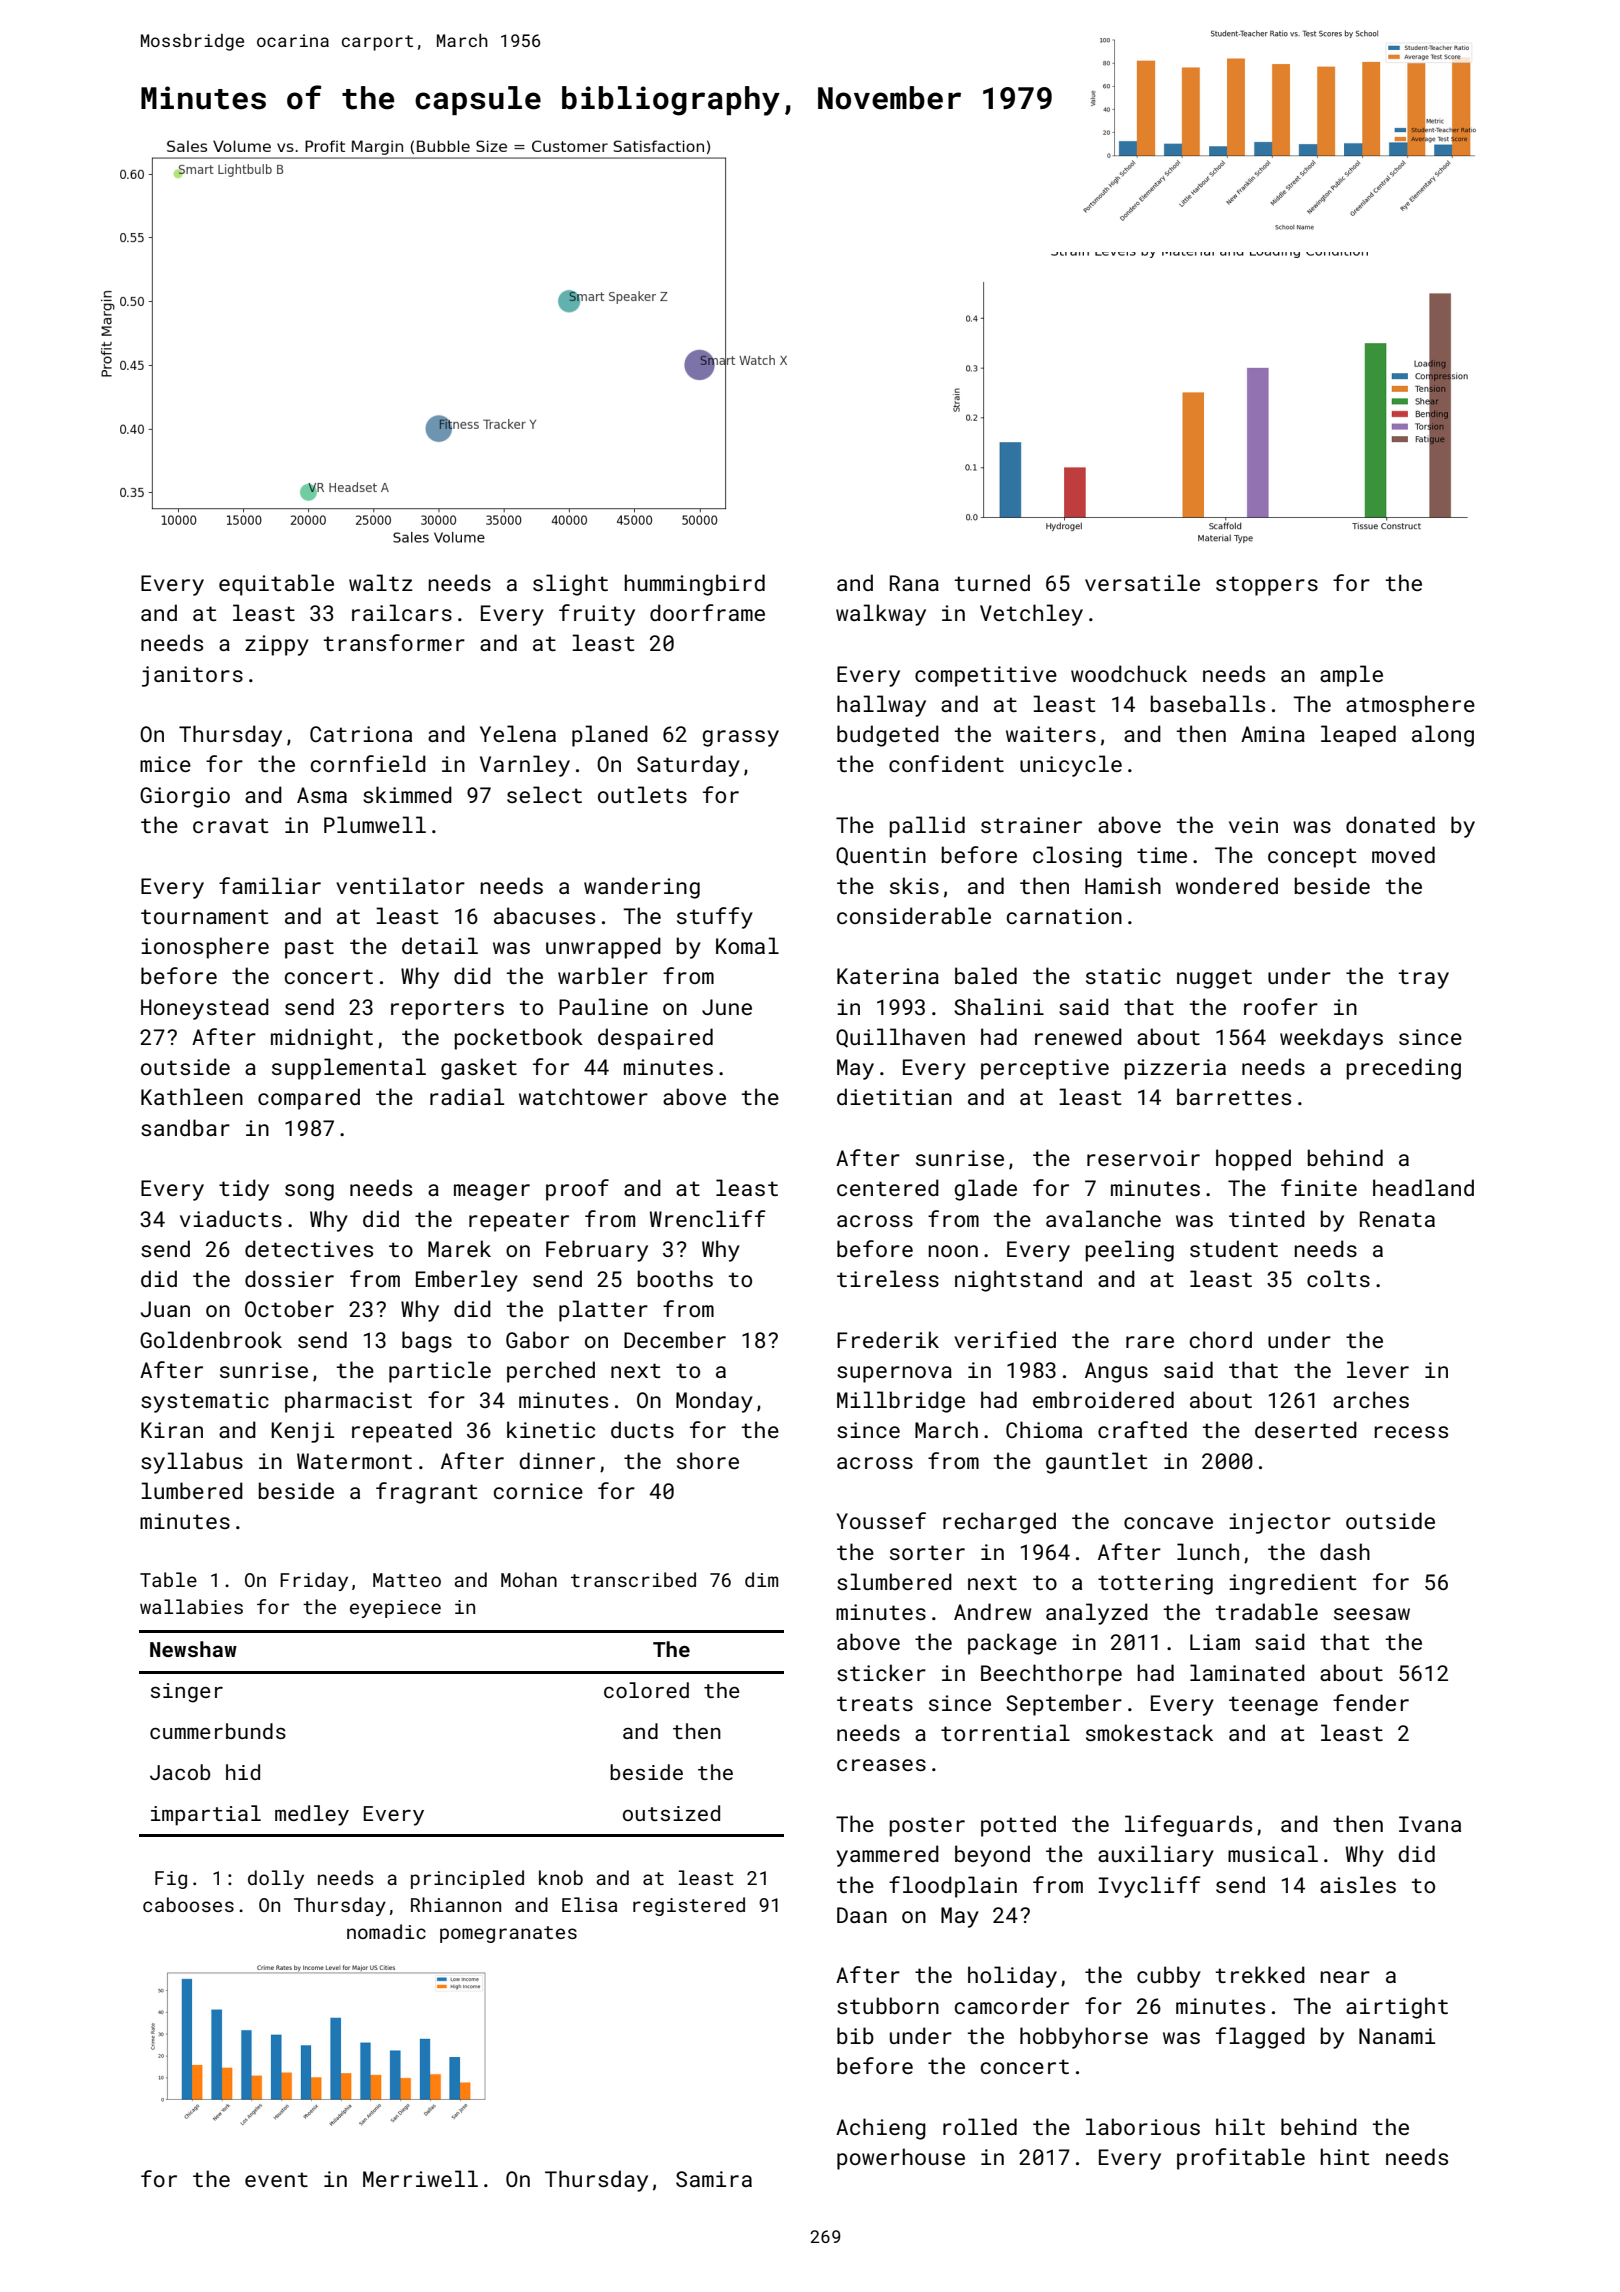  I want to click on past, so click(309, 949).
